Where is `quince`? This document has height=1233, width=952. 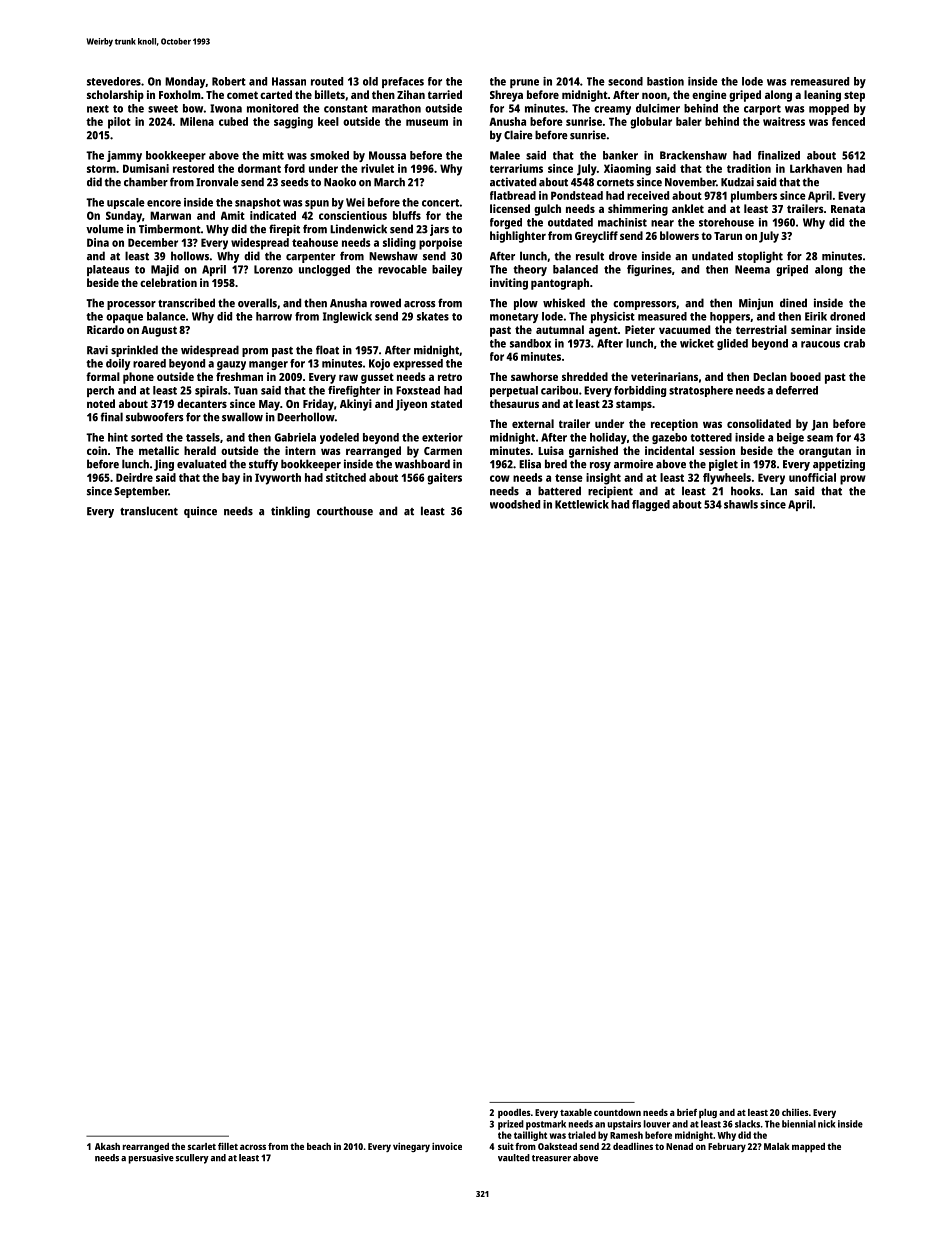 quince is located at coordinates (200, 512).
